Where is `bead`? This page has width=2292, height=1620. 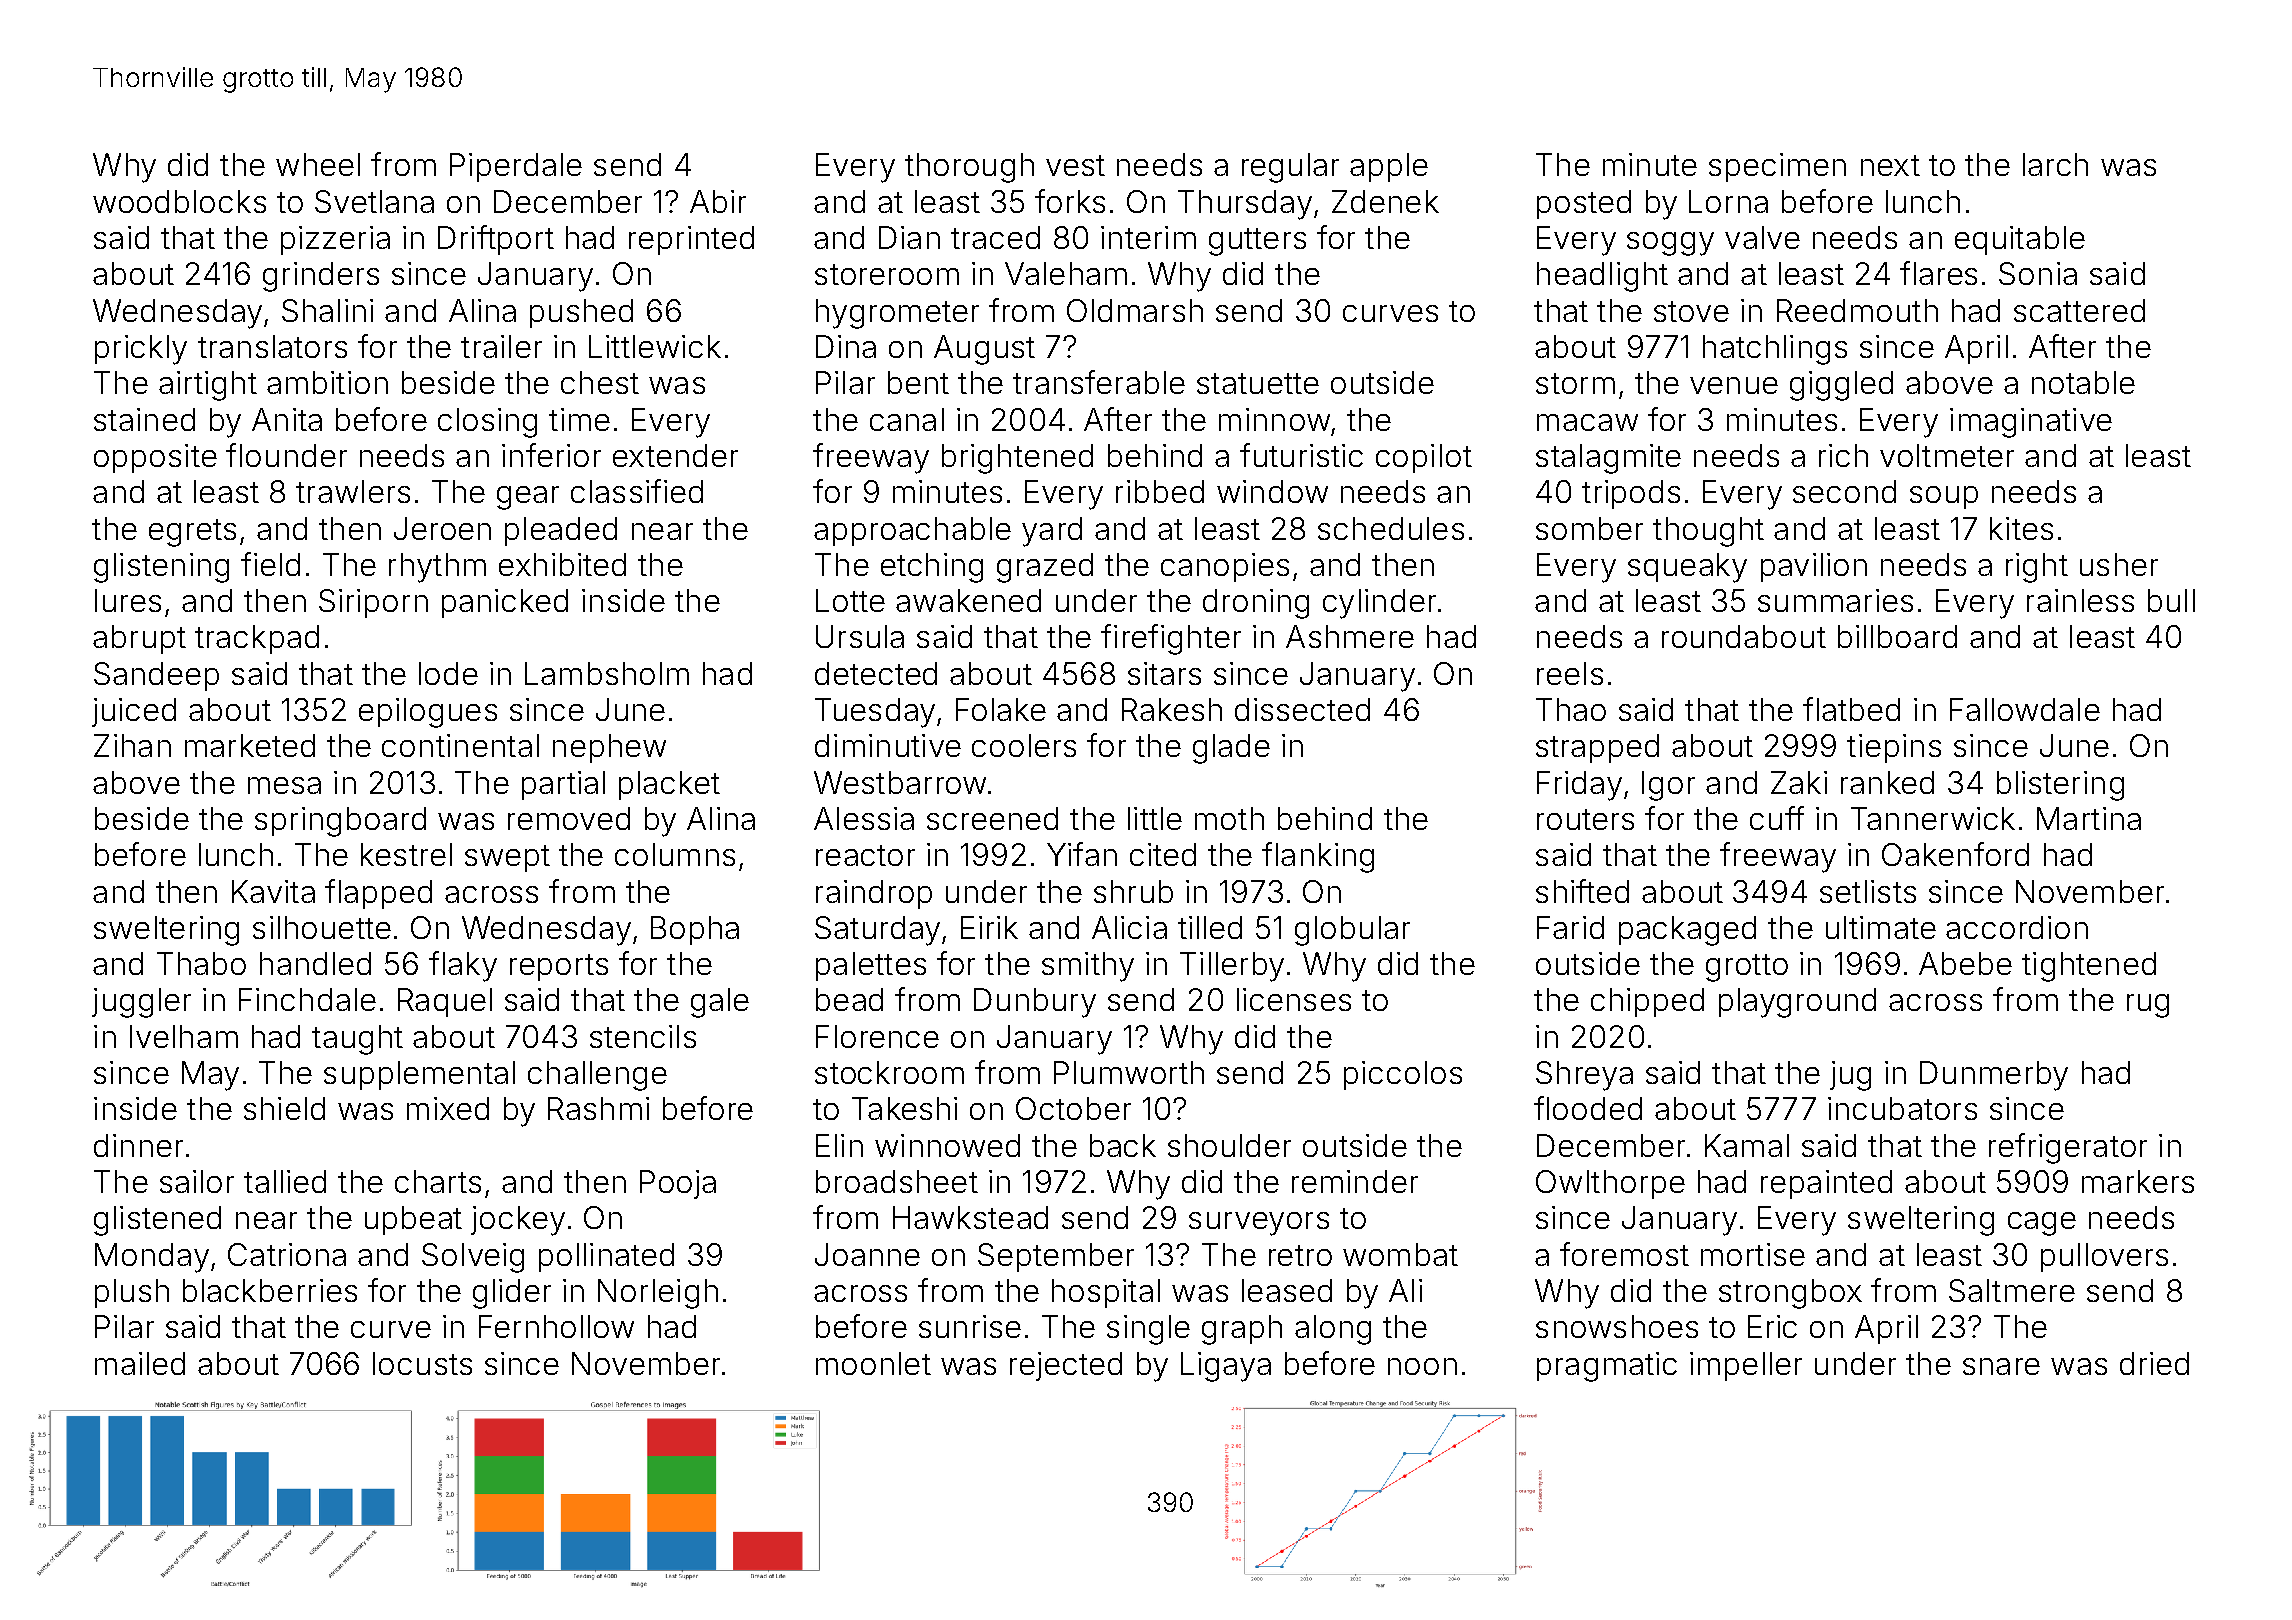
bead is located at coordinates (849, 999).
